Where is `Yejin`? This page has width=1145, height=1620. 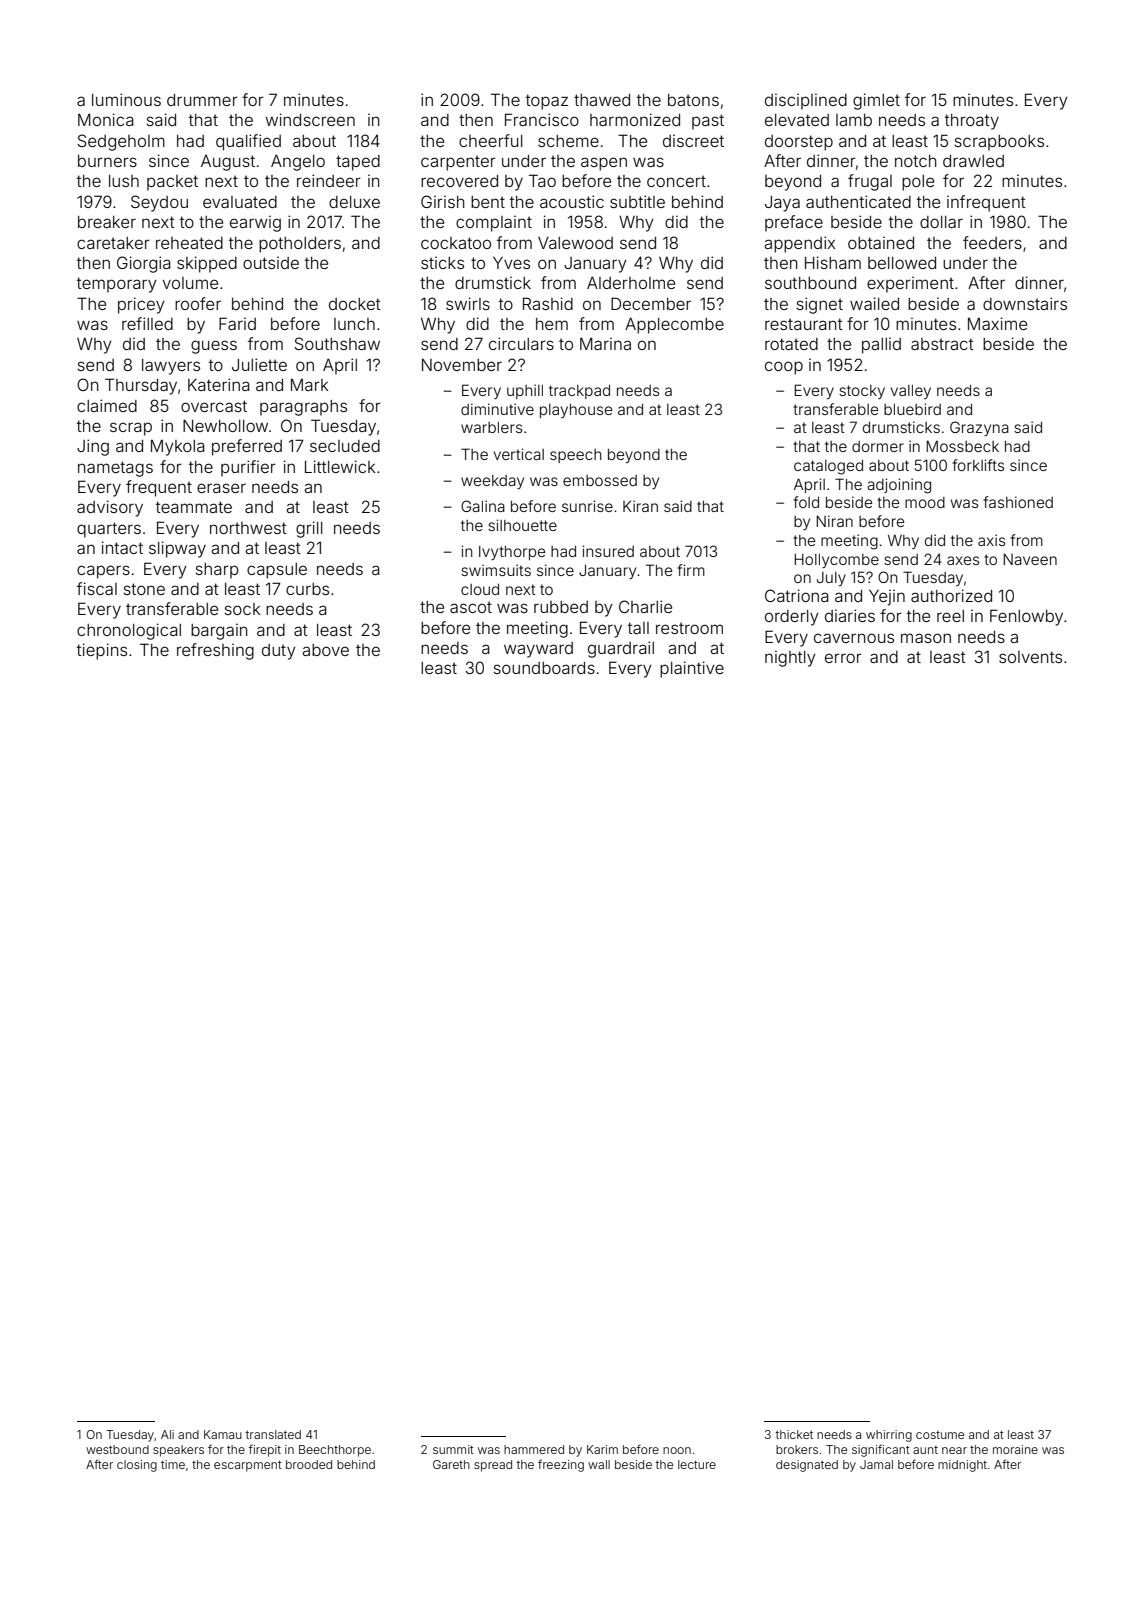 Yejin is located at coordinates (887, 597).
